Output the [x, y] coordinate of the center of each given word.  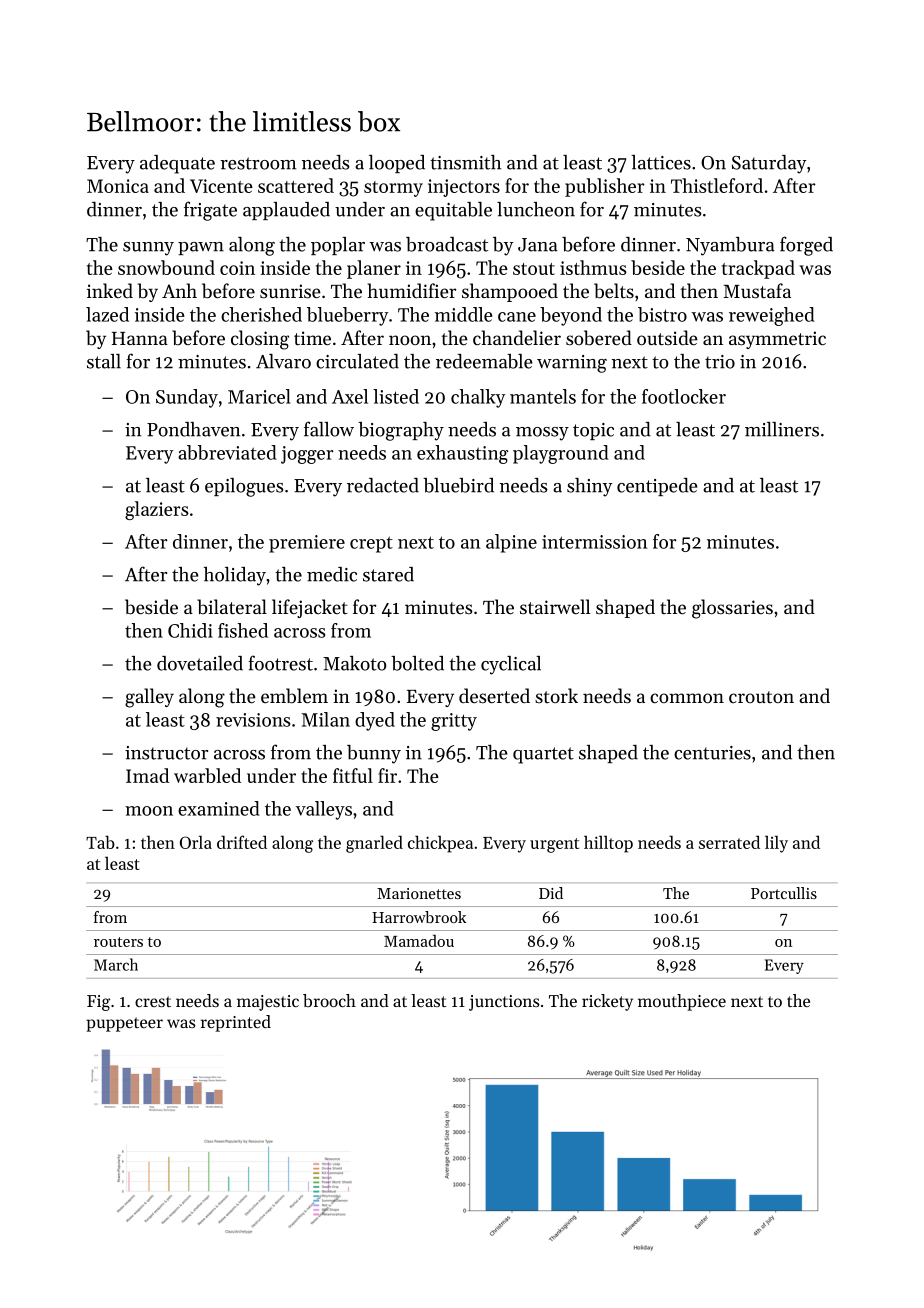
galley [149, 698]
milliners [782, 429]
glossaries [732, 609]
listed [396, 396]
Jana [538, 245]
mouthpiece [682, 1002]
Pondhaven [193, 429]
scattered [296, 185]
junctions [504, 1003]
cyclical [511, 665]
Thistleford [717, 185]
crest [153, 1001]
